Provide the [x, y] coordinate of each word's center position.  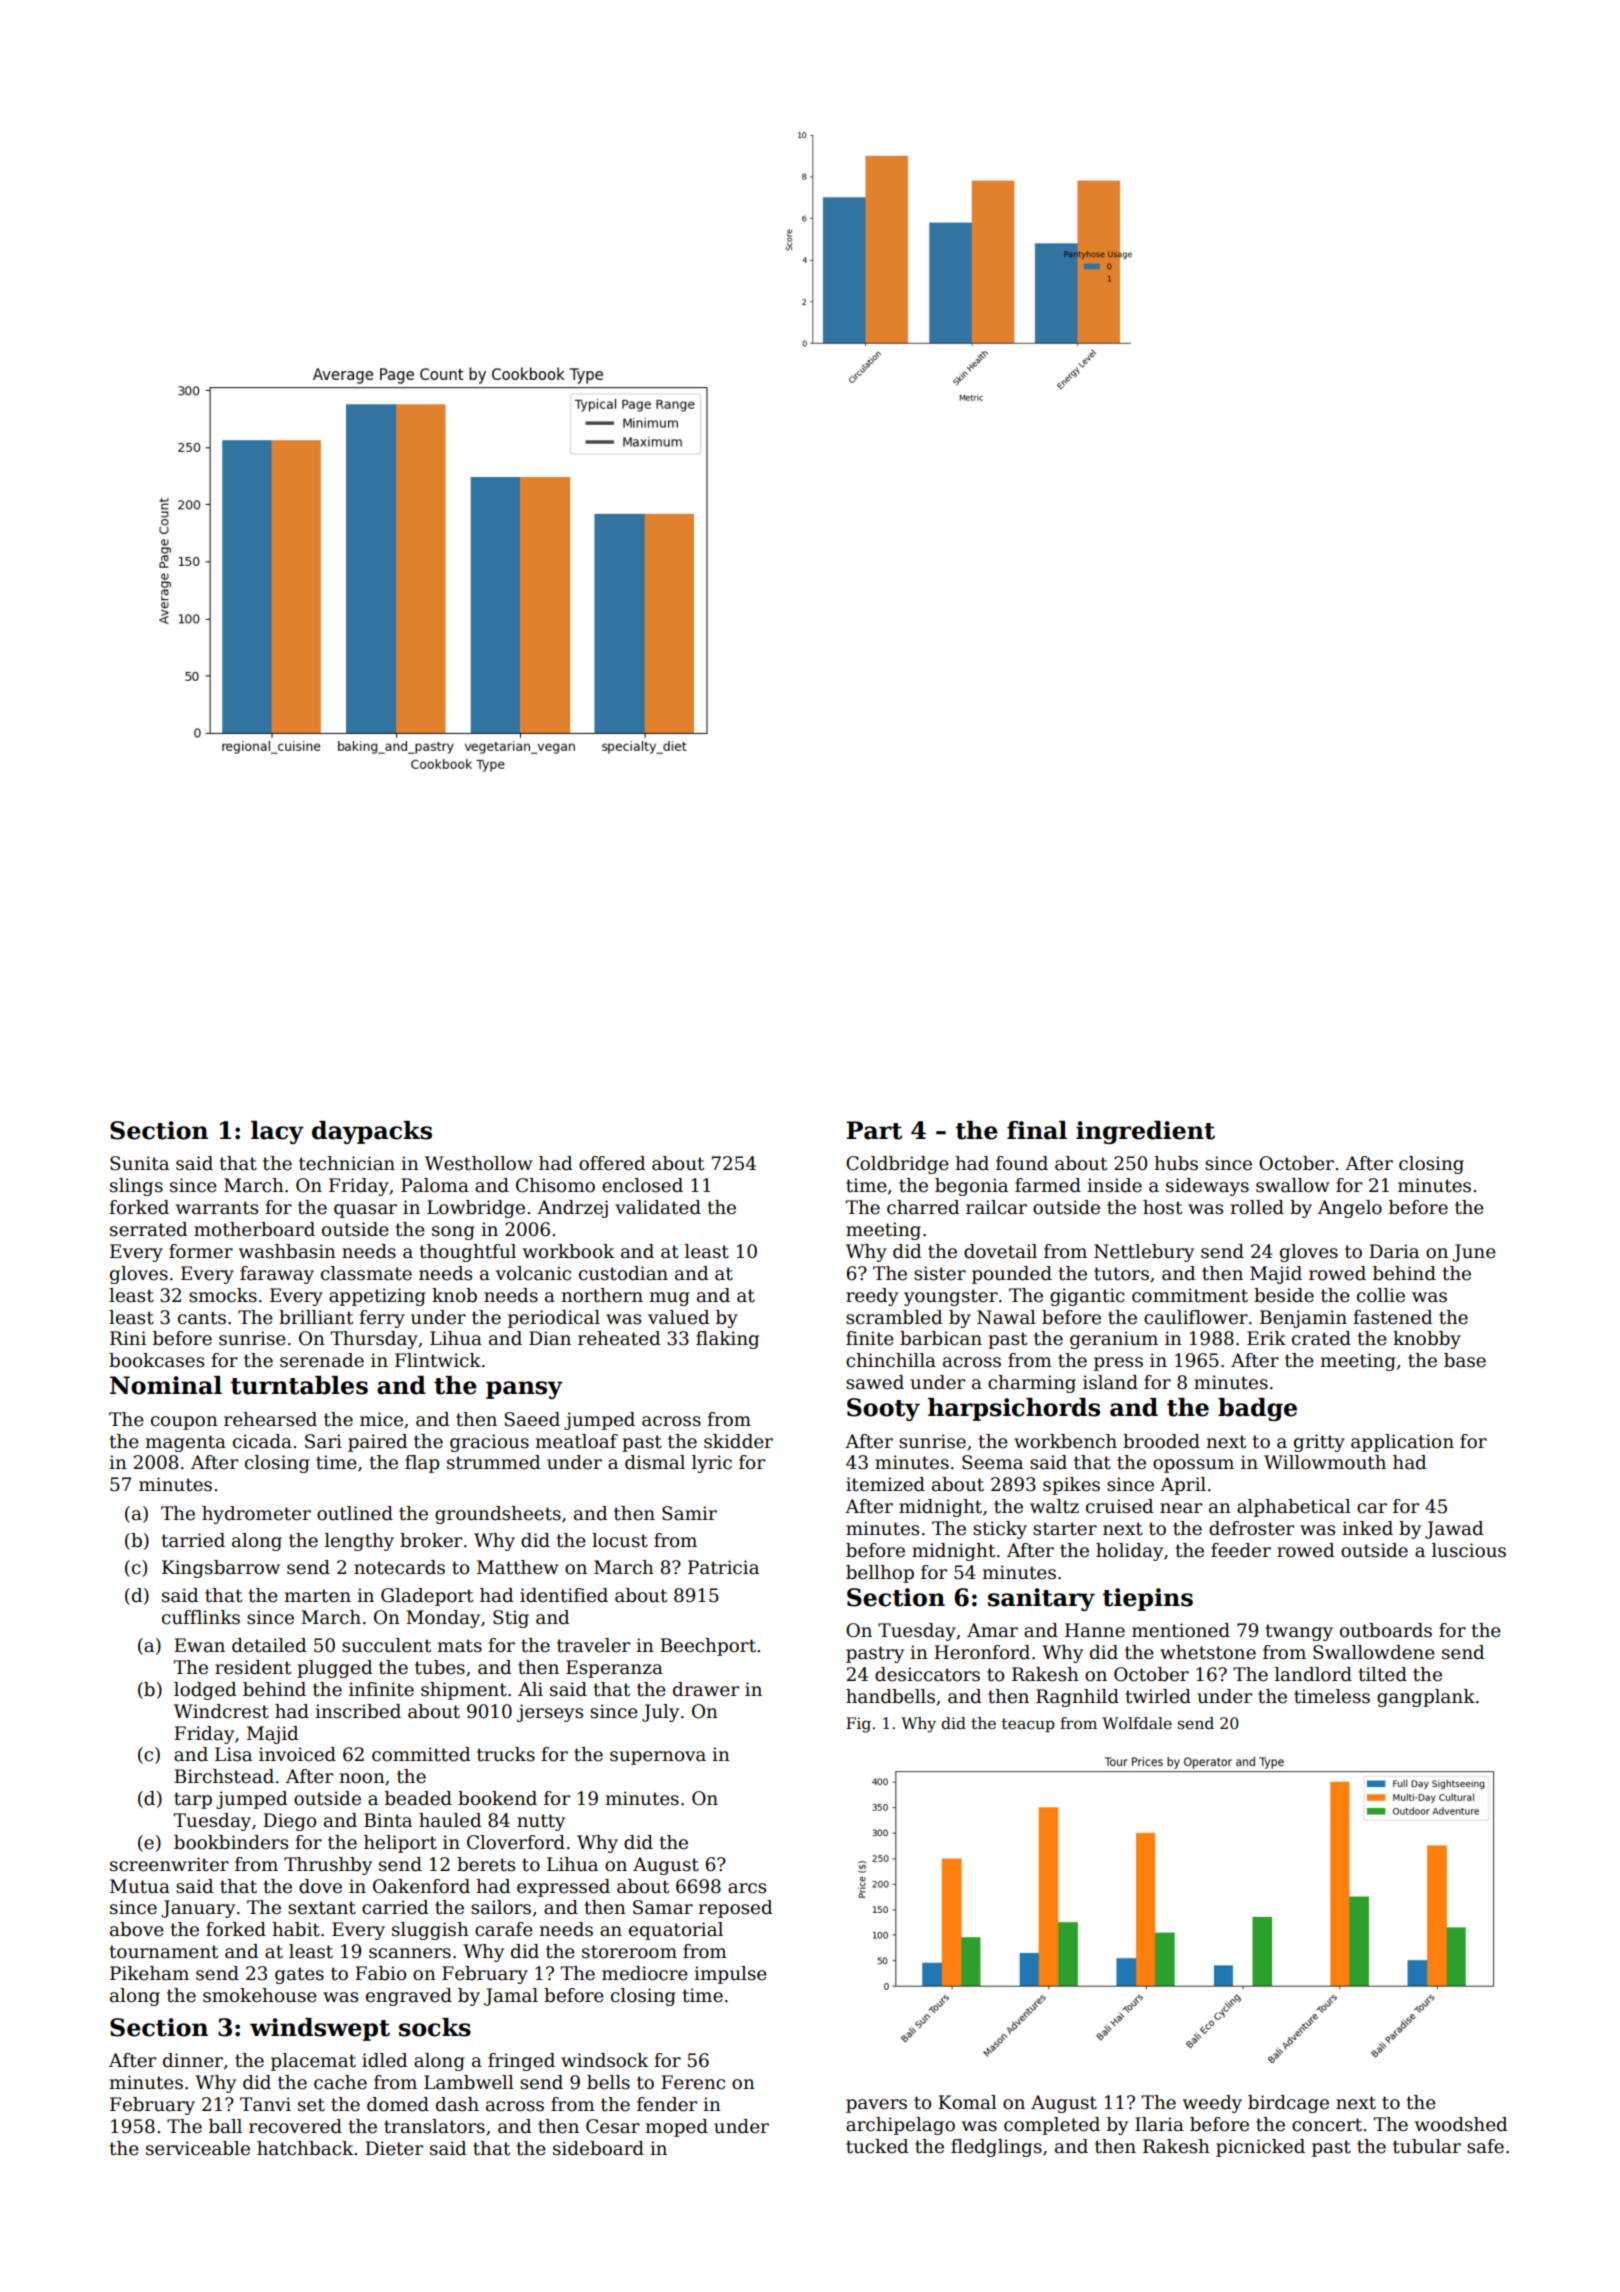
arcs [747, 1888]
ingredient [1145, 1132]
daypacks [372, 1132]
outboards [1386, 1630]
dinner [193, 2060]
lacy [277, 1132]
